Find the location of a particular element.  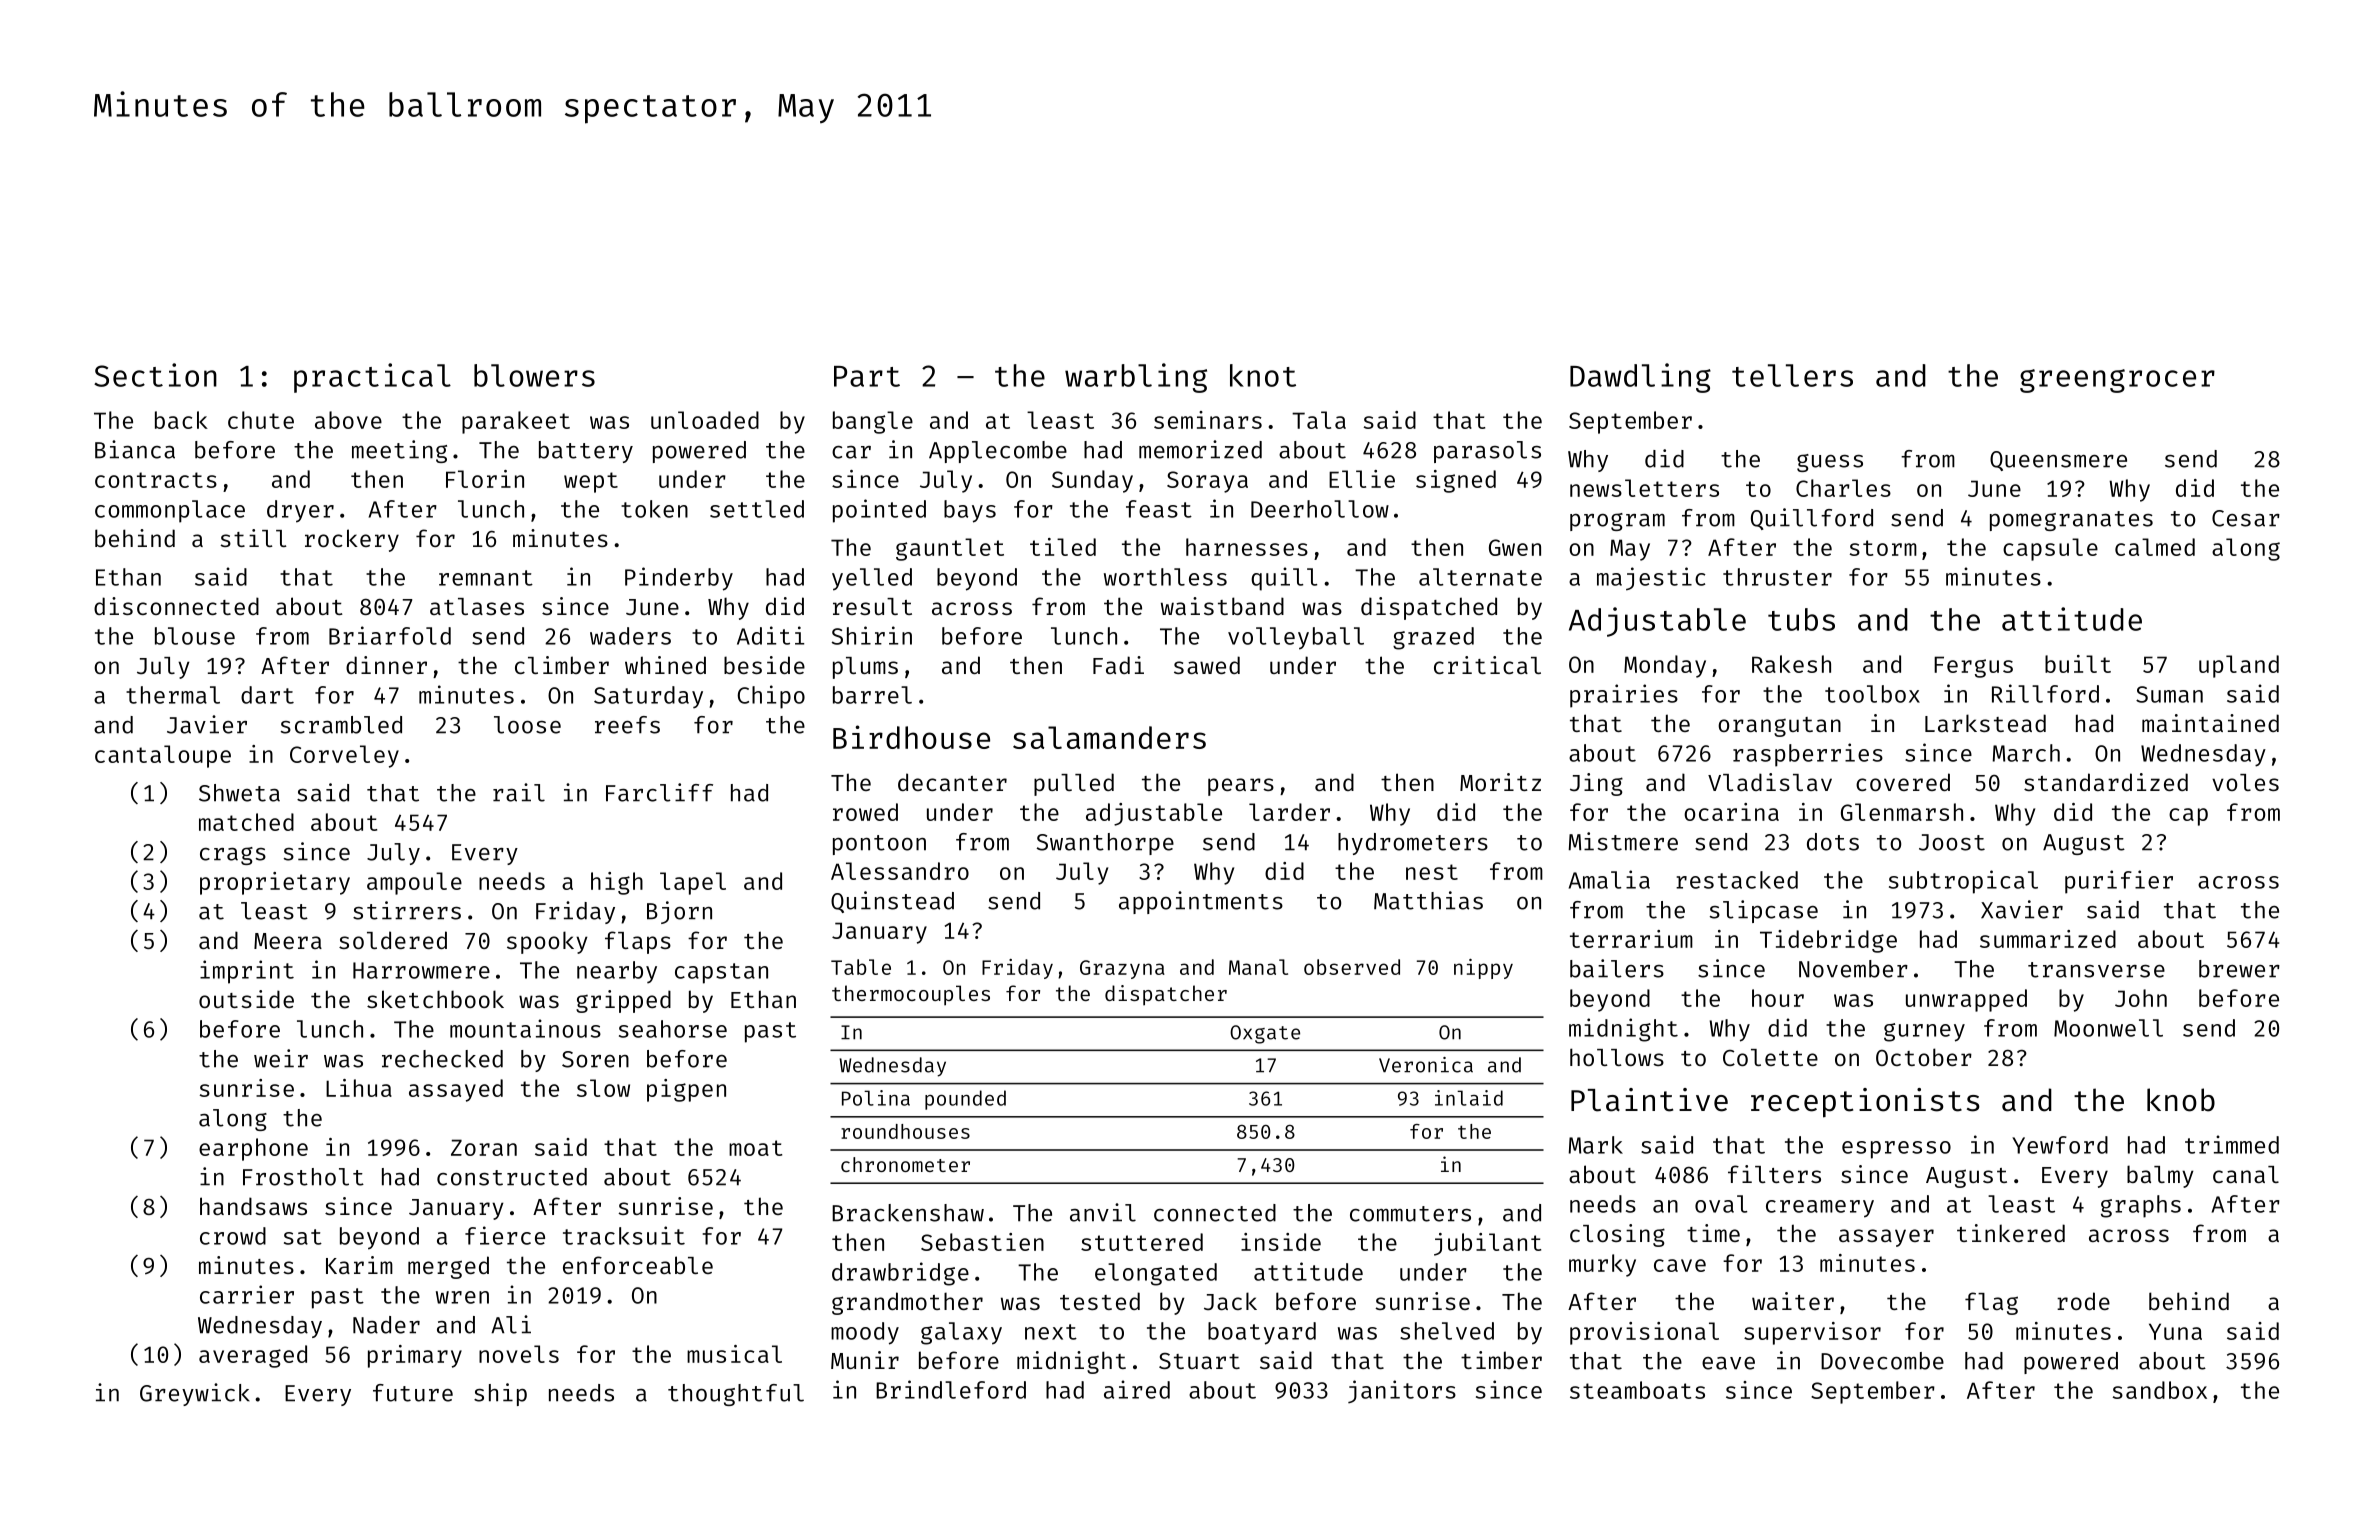

tiled is located at coordinates (1063, 547).
